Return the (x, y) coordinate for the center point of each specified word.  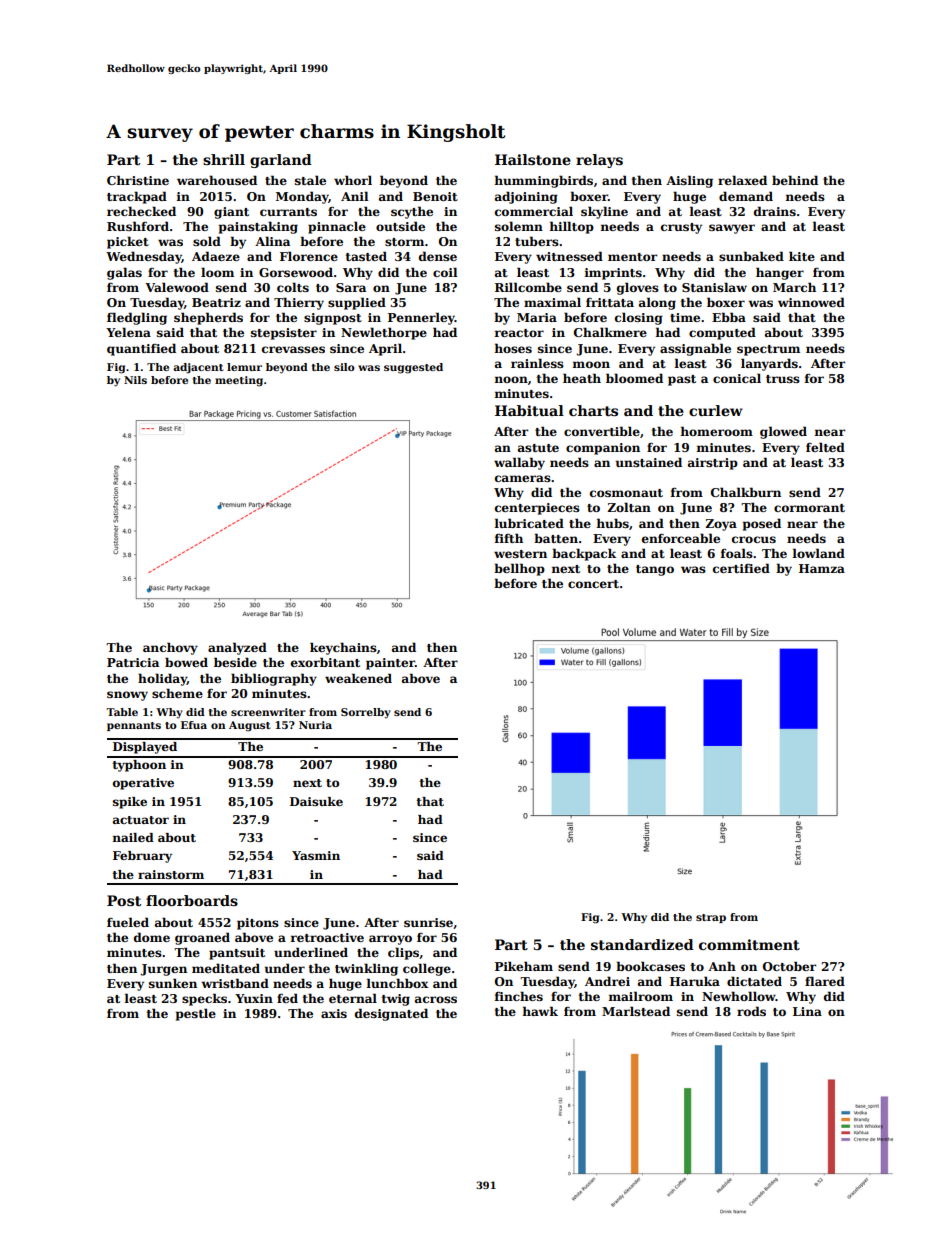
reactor (519, 333)
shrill (224, 159)
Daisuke (316, 801)
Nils (135, 380)
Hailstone (533, 159)
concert (593, 584)
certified (741, 568)
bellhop (519, 569)
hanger (780, 273)
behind (795, 180)
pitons (258, 924)
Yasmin (316, 855)
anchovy (170, 648)
